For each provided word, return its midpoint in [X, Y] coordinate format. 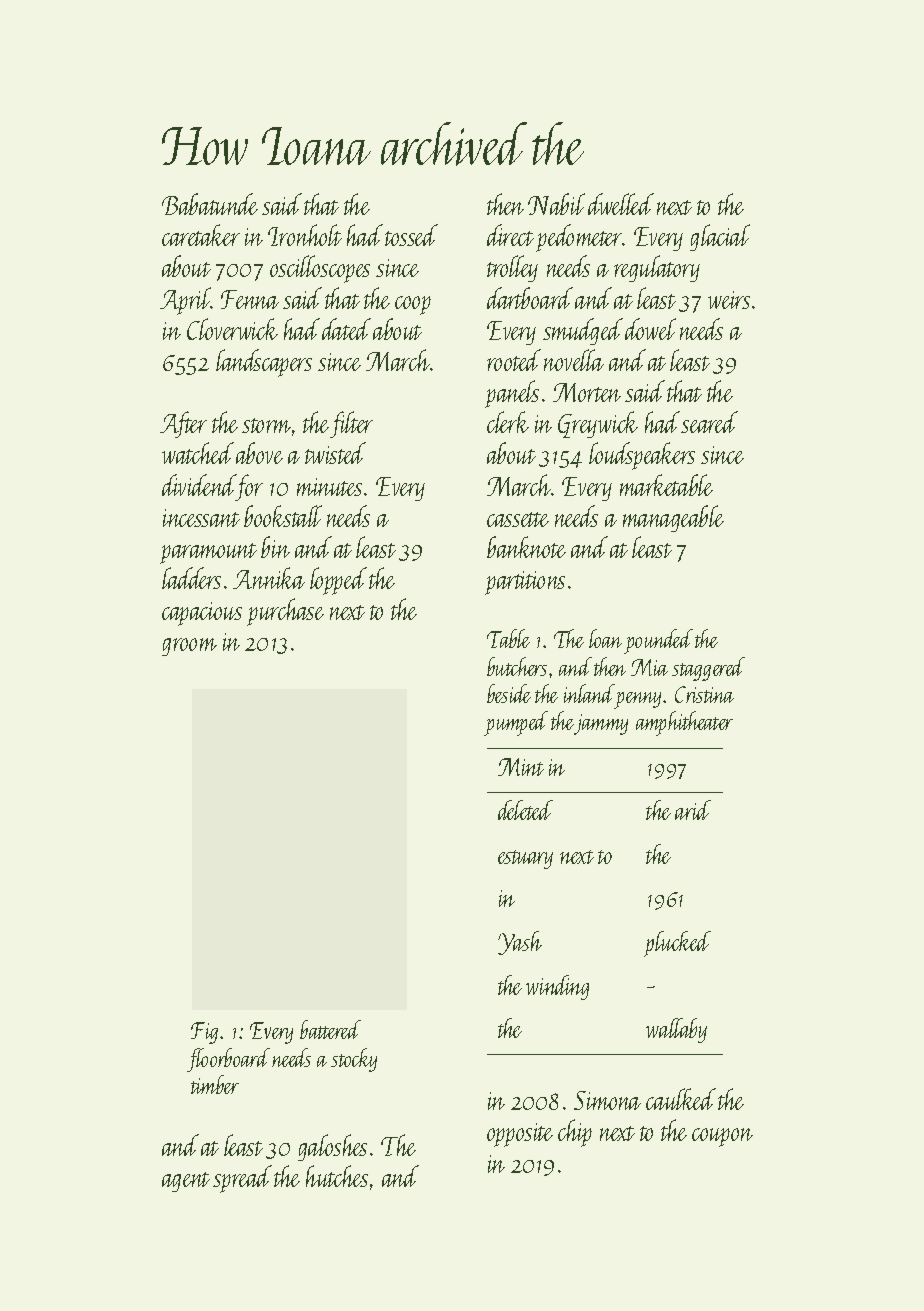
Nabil [556, 204]
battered [330, 1029]
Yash [520, 943]
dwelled [621, 204]
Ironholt [305, 235]
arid [693, 810]
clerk [508, 422]
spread [242, 1179]
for [249, 487]
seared [709, 422]
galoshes [332, 1147]
